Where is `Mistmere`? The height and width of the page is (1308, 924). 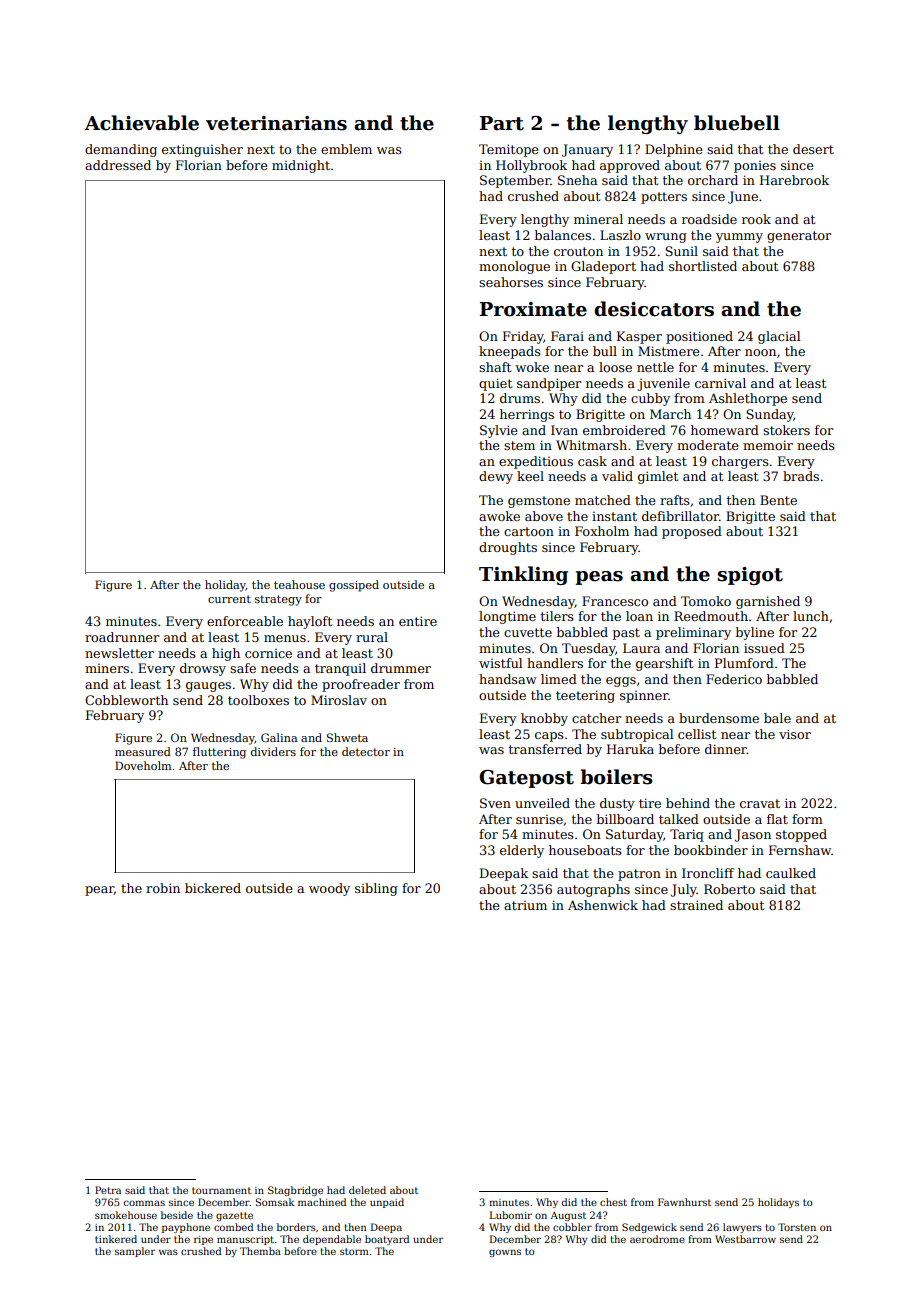
Mistmere is located at coordinates (668, 351).
